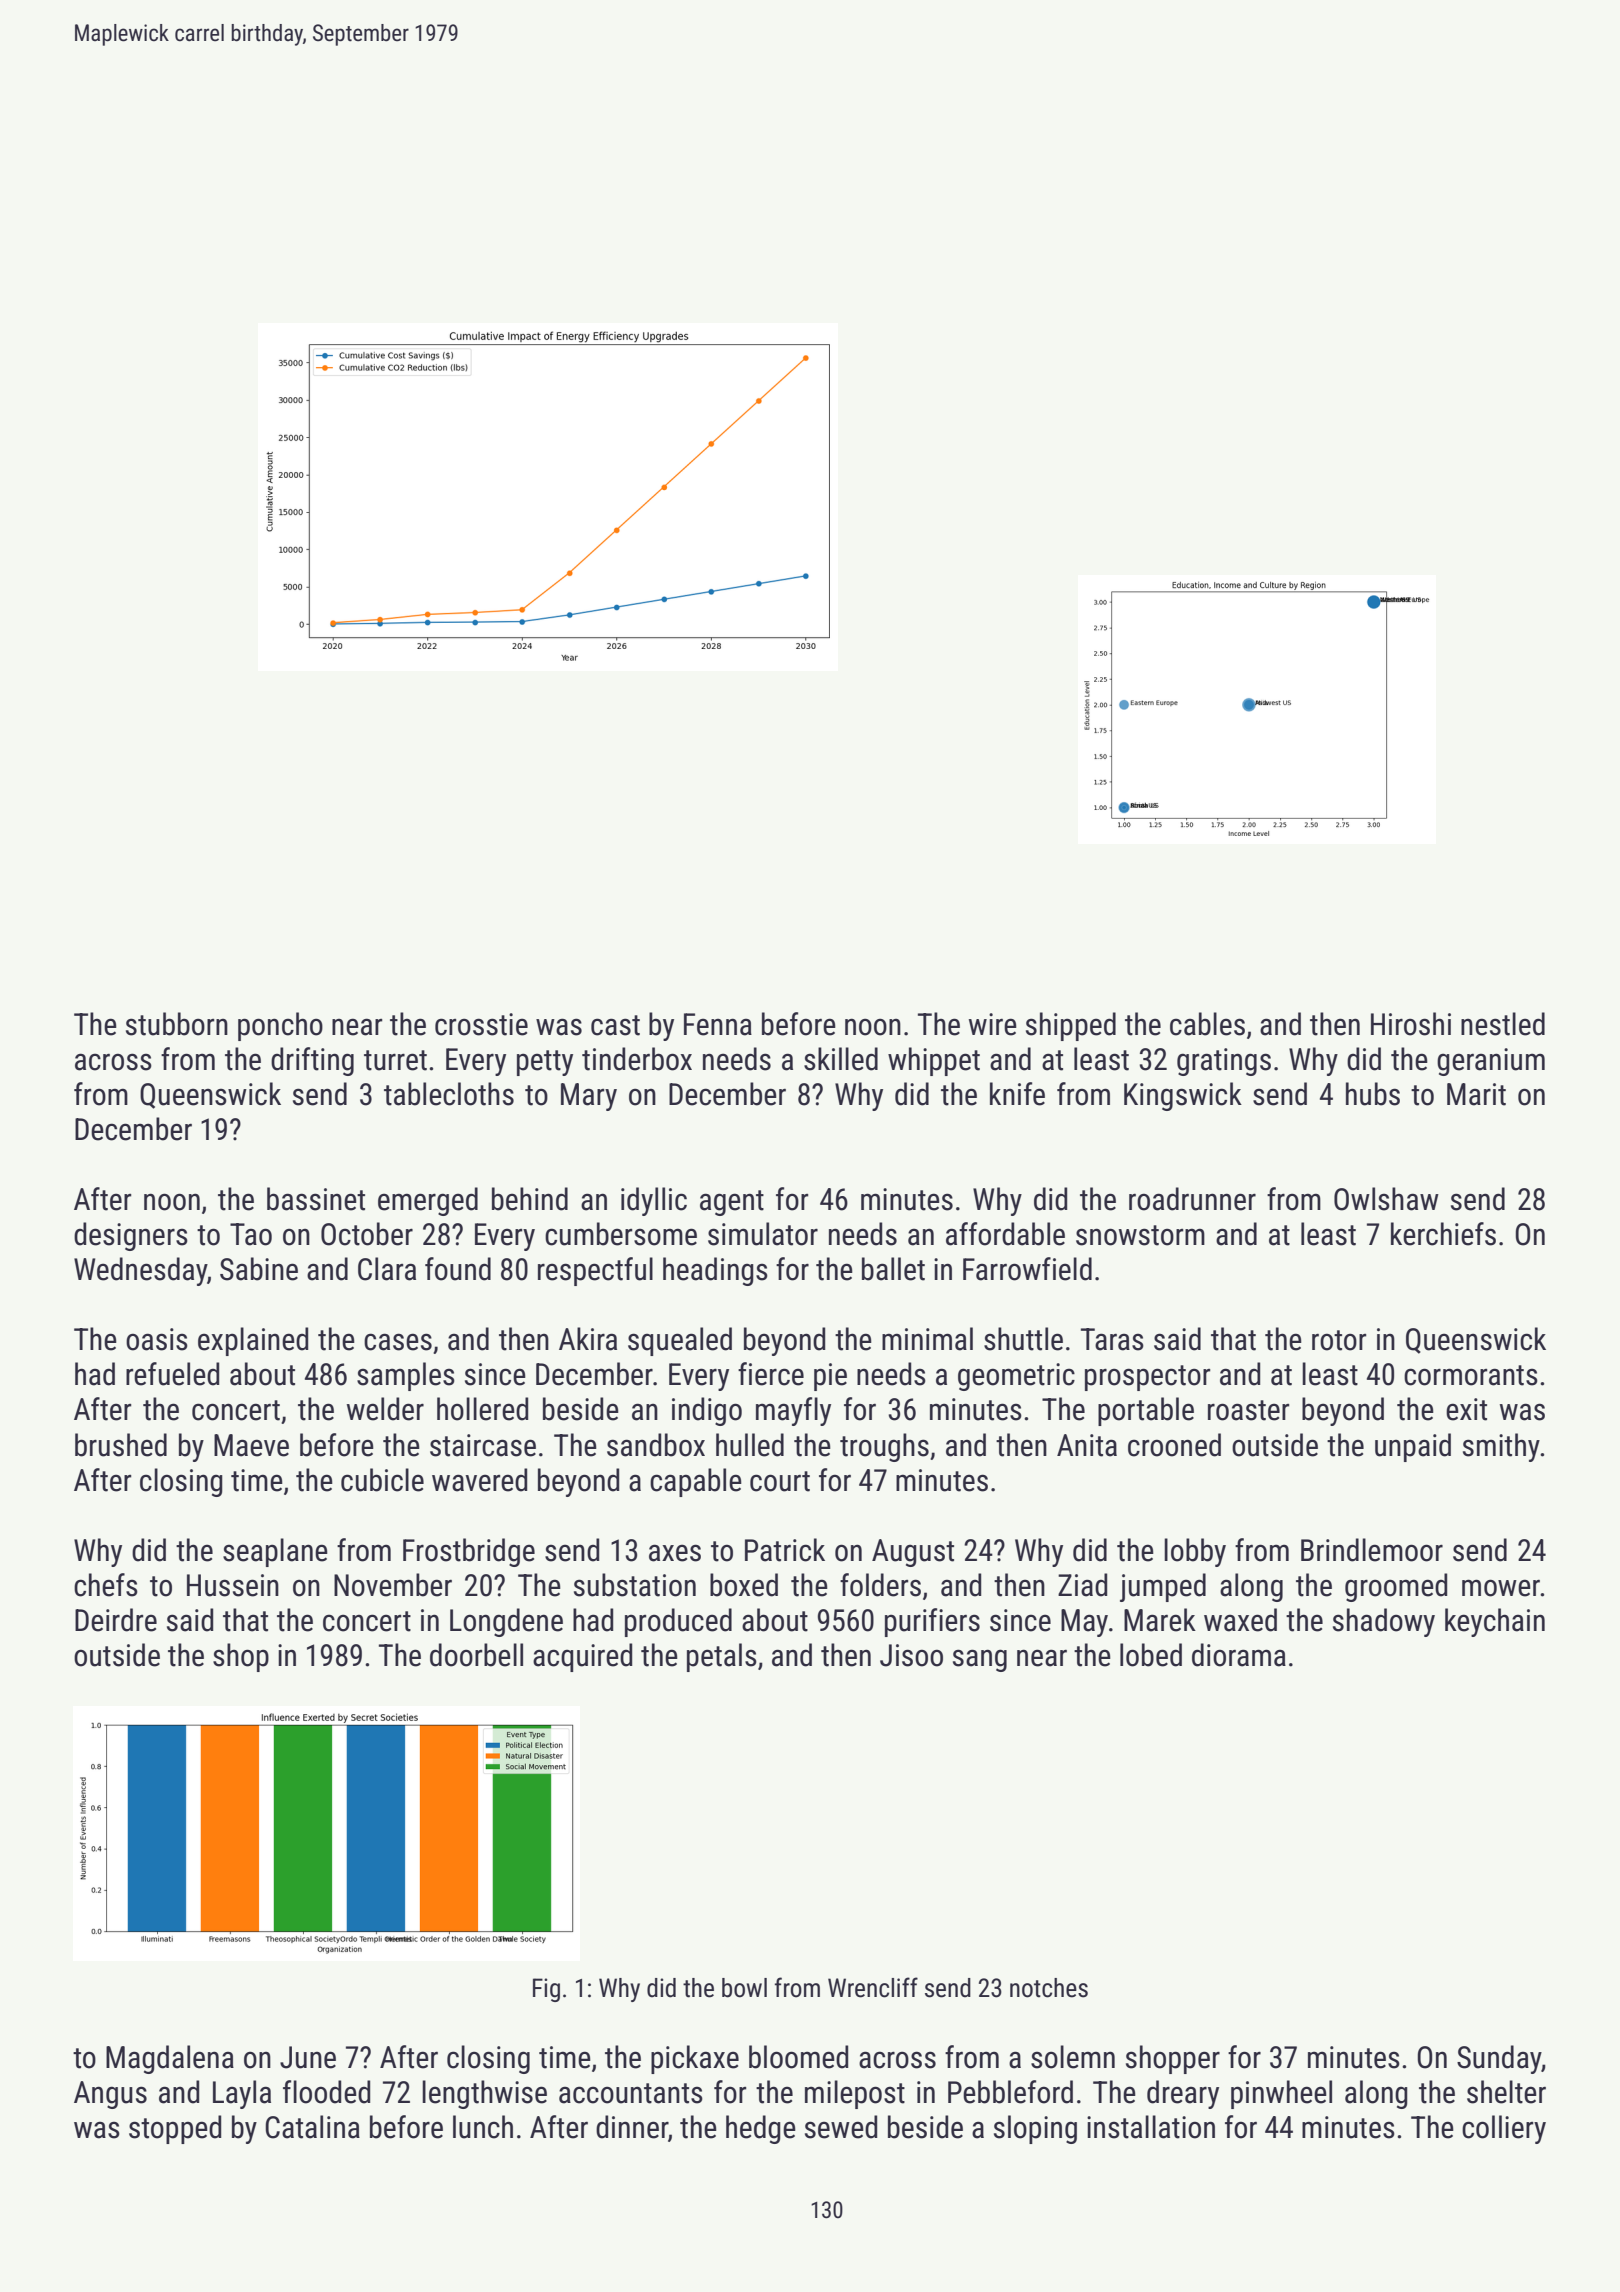 The image size is (1620, 2292). Describe the element at coordinates (177, 1024) in the image. I see `stubborn` at that location.
